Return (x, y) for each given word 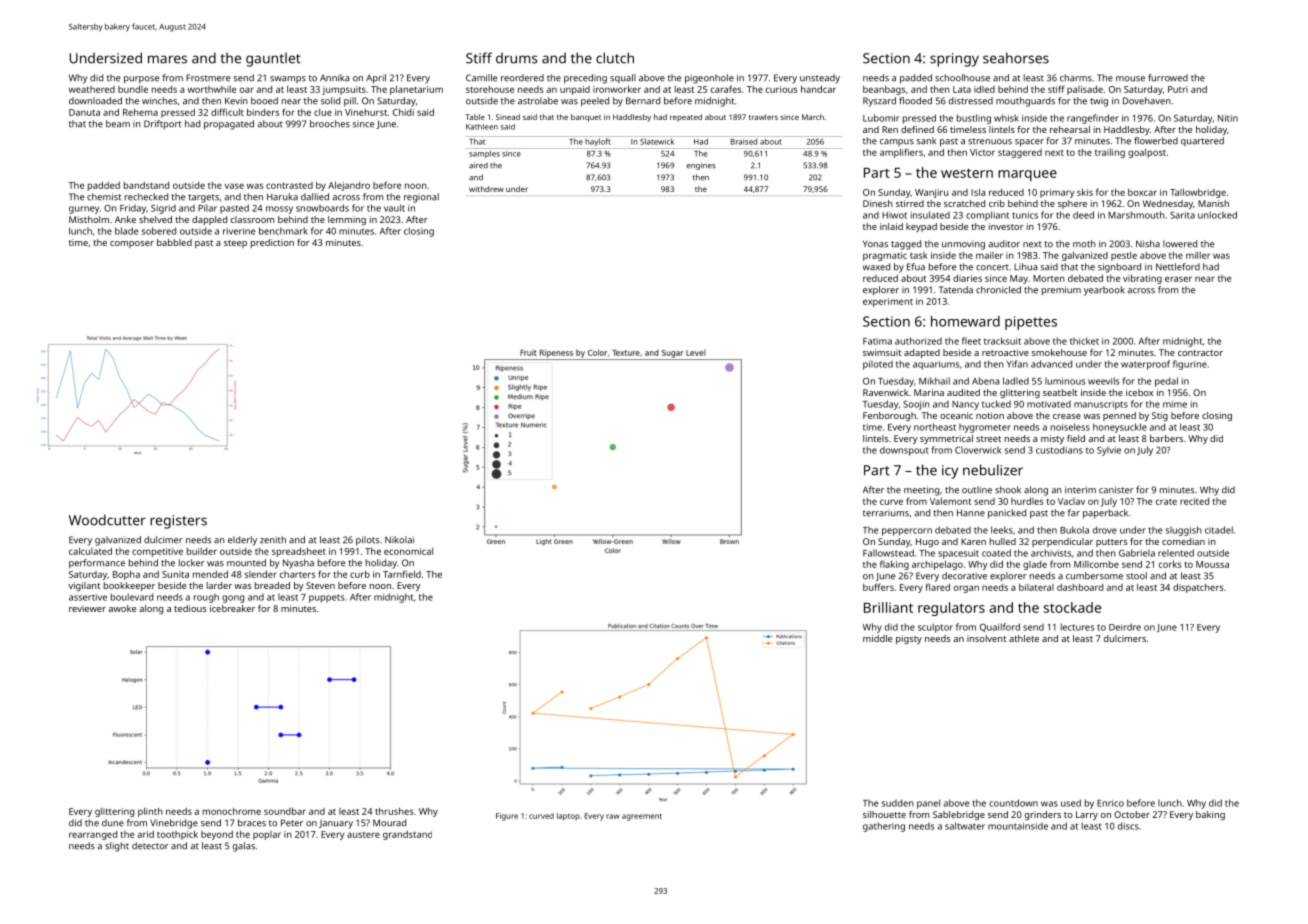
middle (877, 638)
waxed (876, 267)
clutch (615, 58)
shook (1008, 490)
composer (132, 244)
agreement (642, 817)
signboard (1119, 268)
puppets (326, 598)
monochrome (232, 811)
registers (178, 522)
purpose (142, 80)
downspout (904, 451)
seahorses (1016, 58)
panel (928, 804)
